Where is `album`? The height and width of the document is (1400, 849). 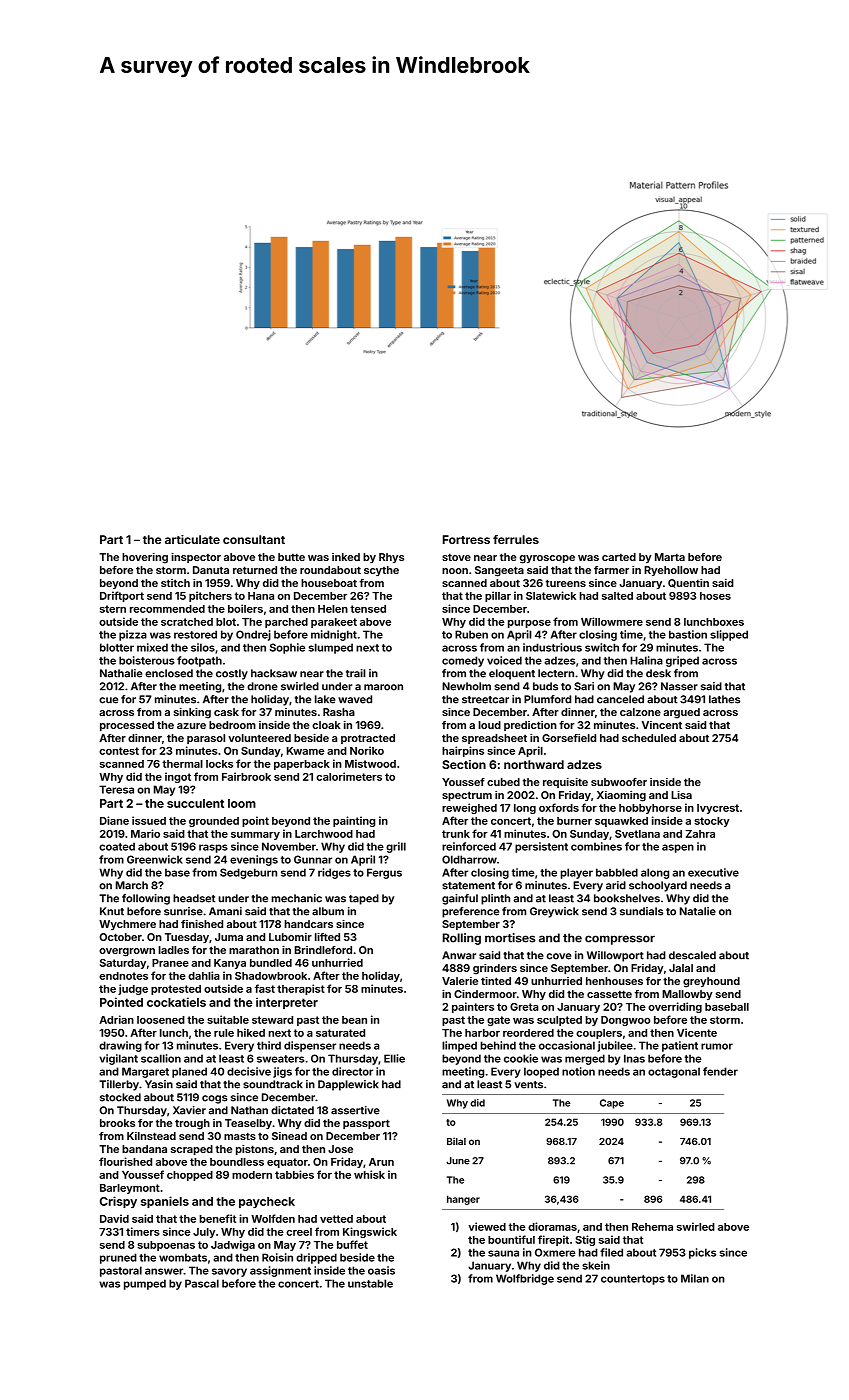 album is located at coordinates (328, 911).
